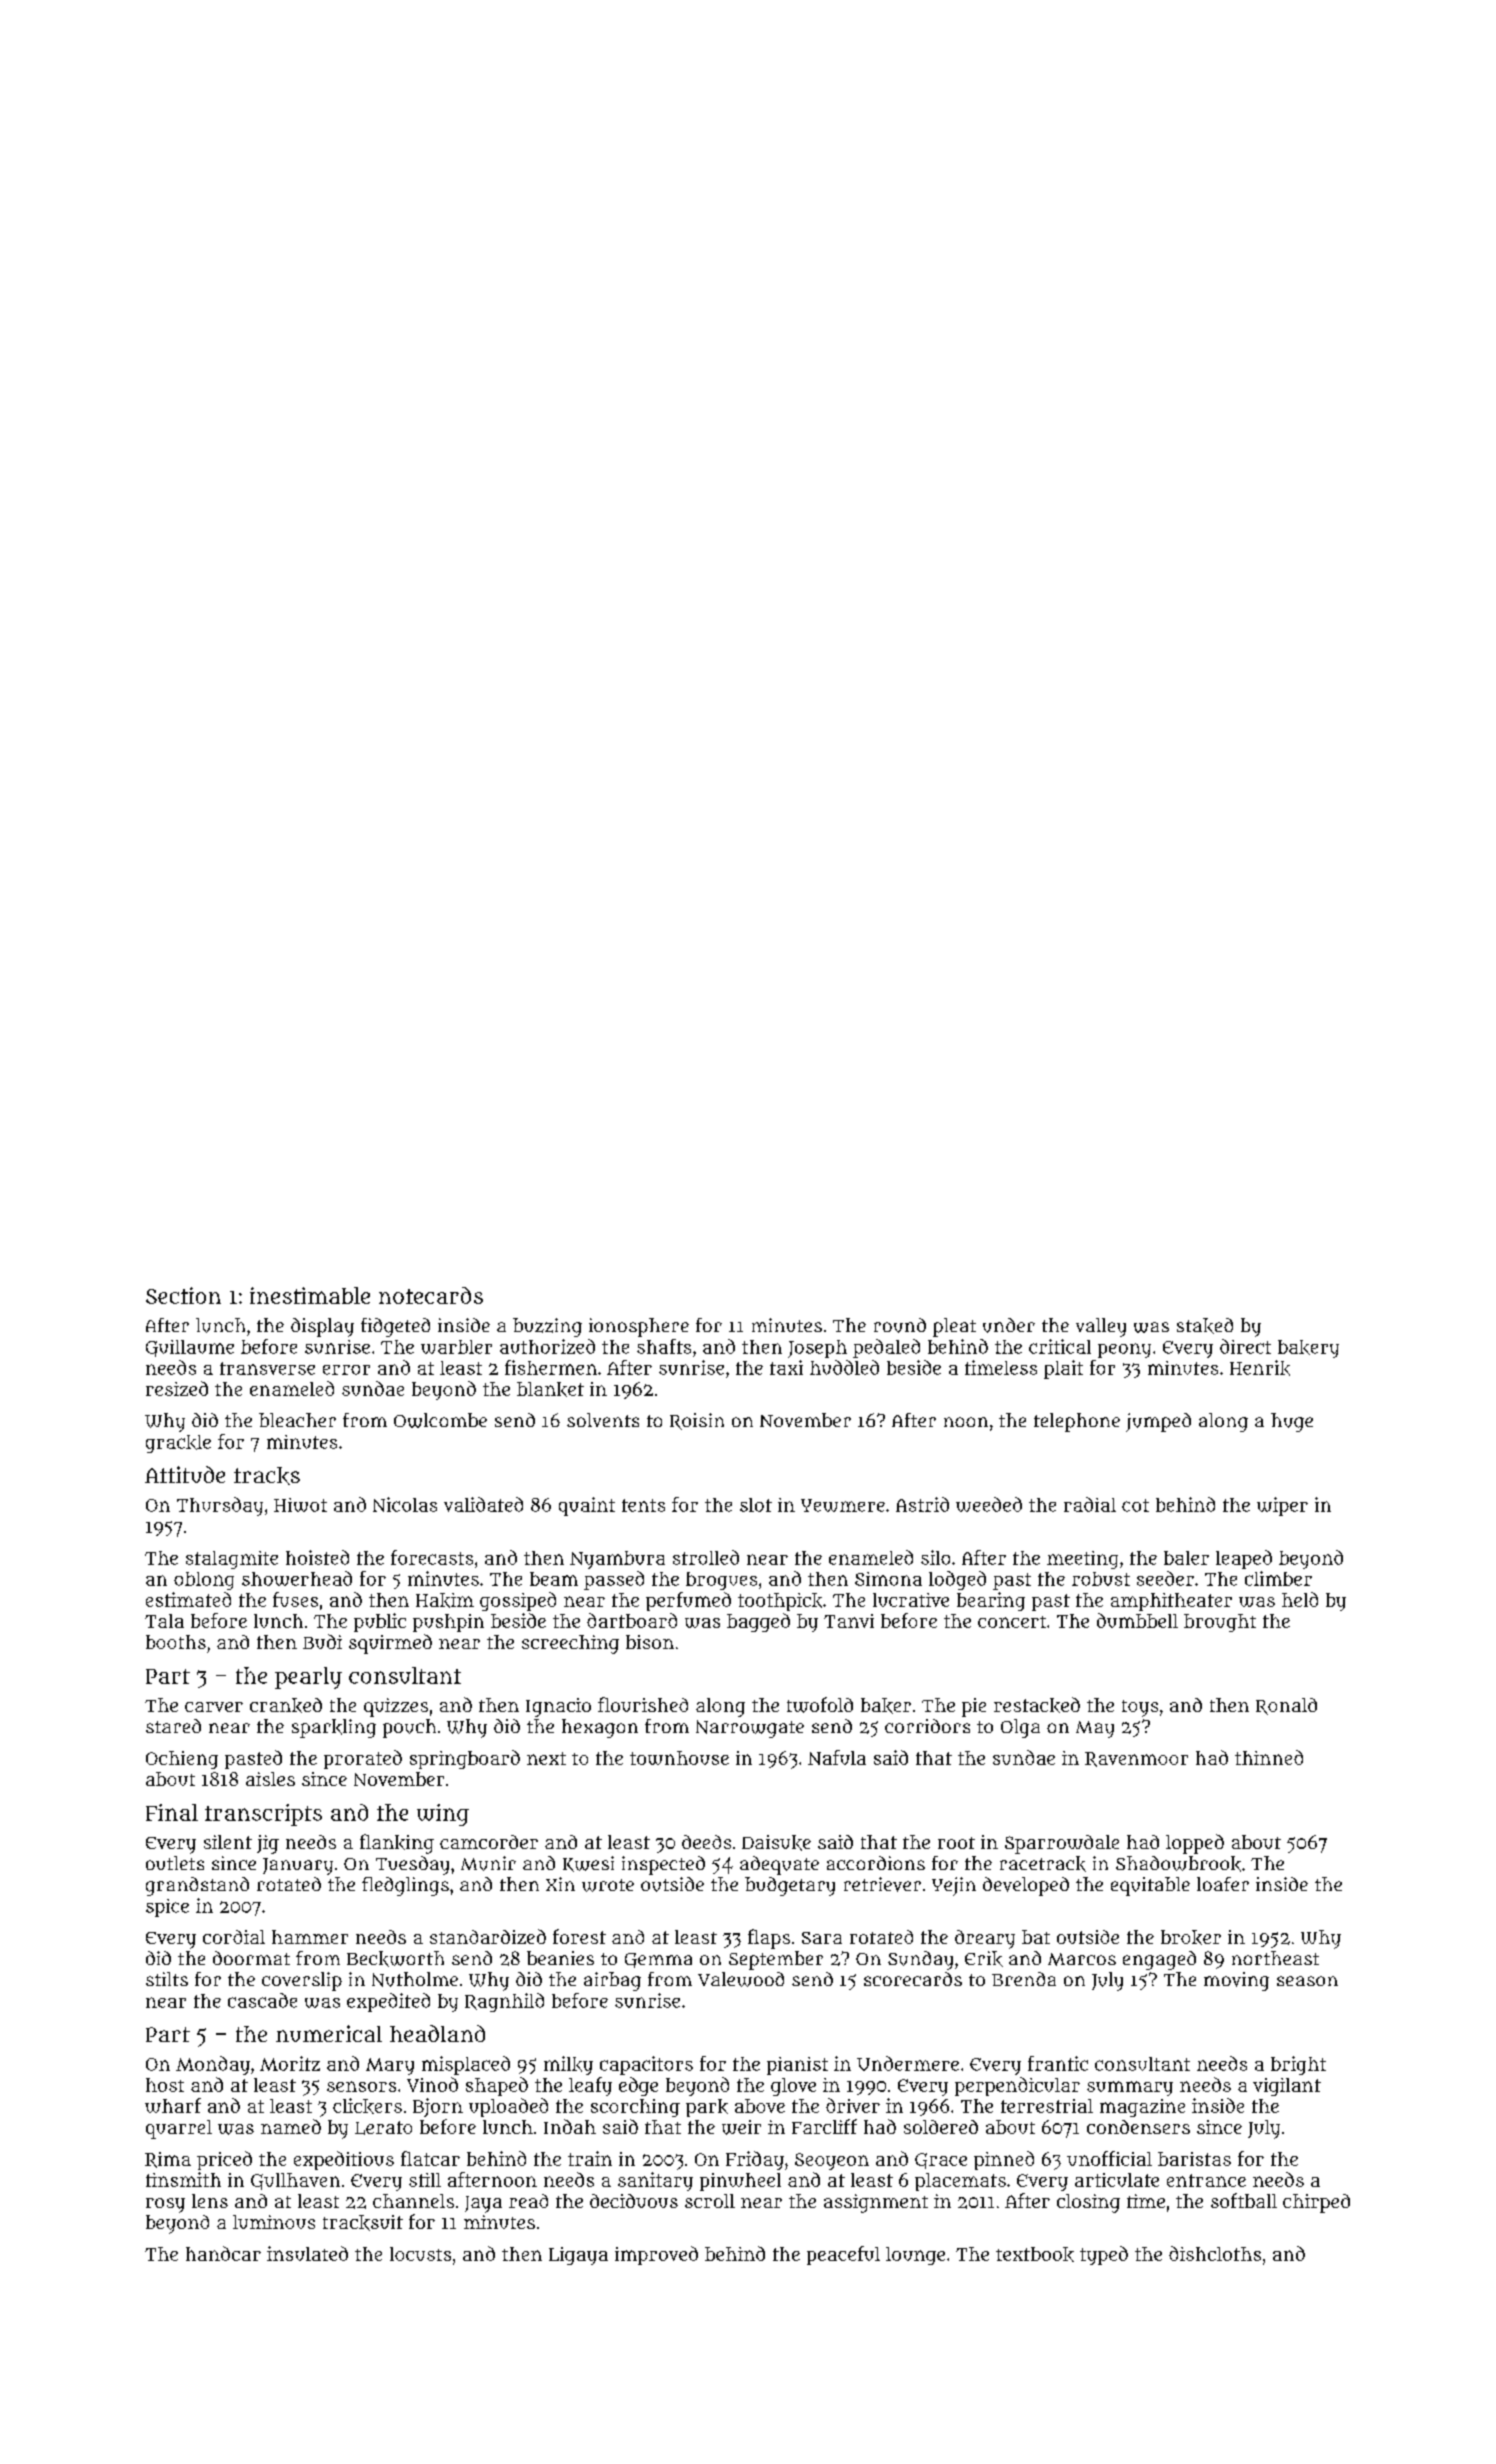 This image has width=1496, height=2464. I want to click on quaint, so click(587, 1506).
